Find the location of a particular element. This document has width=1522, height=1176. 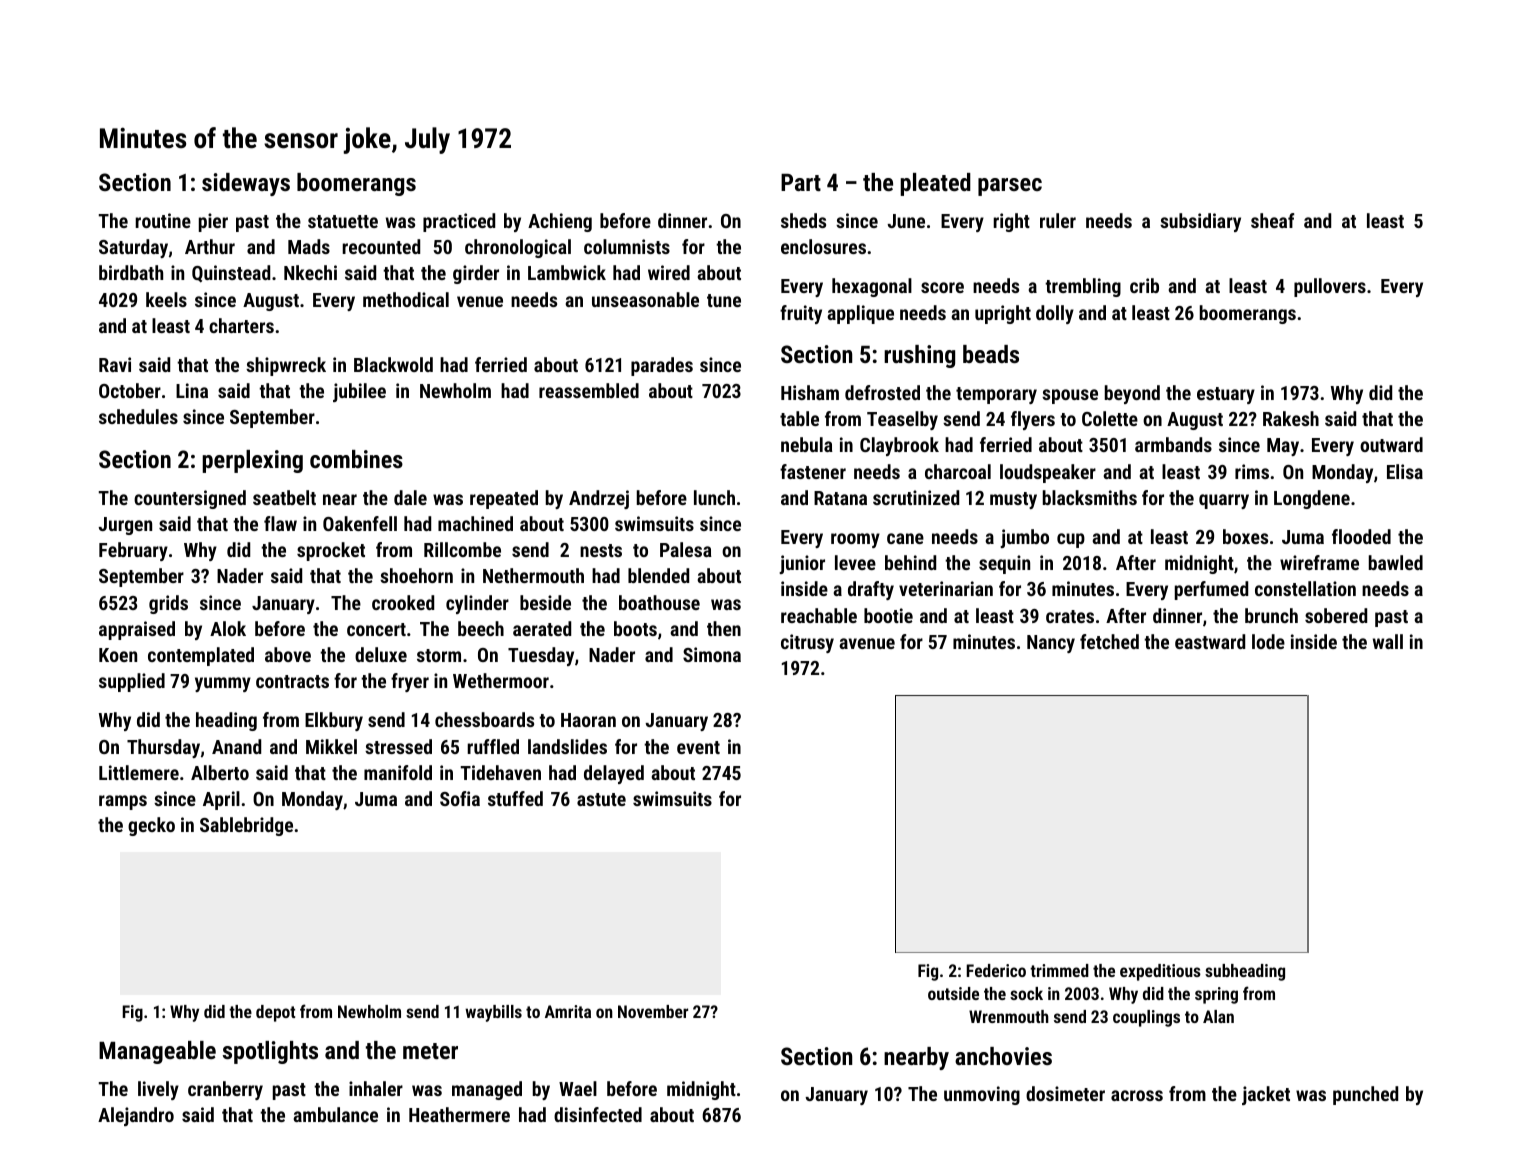

jubilee is located at coordinates (359, 392).
